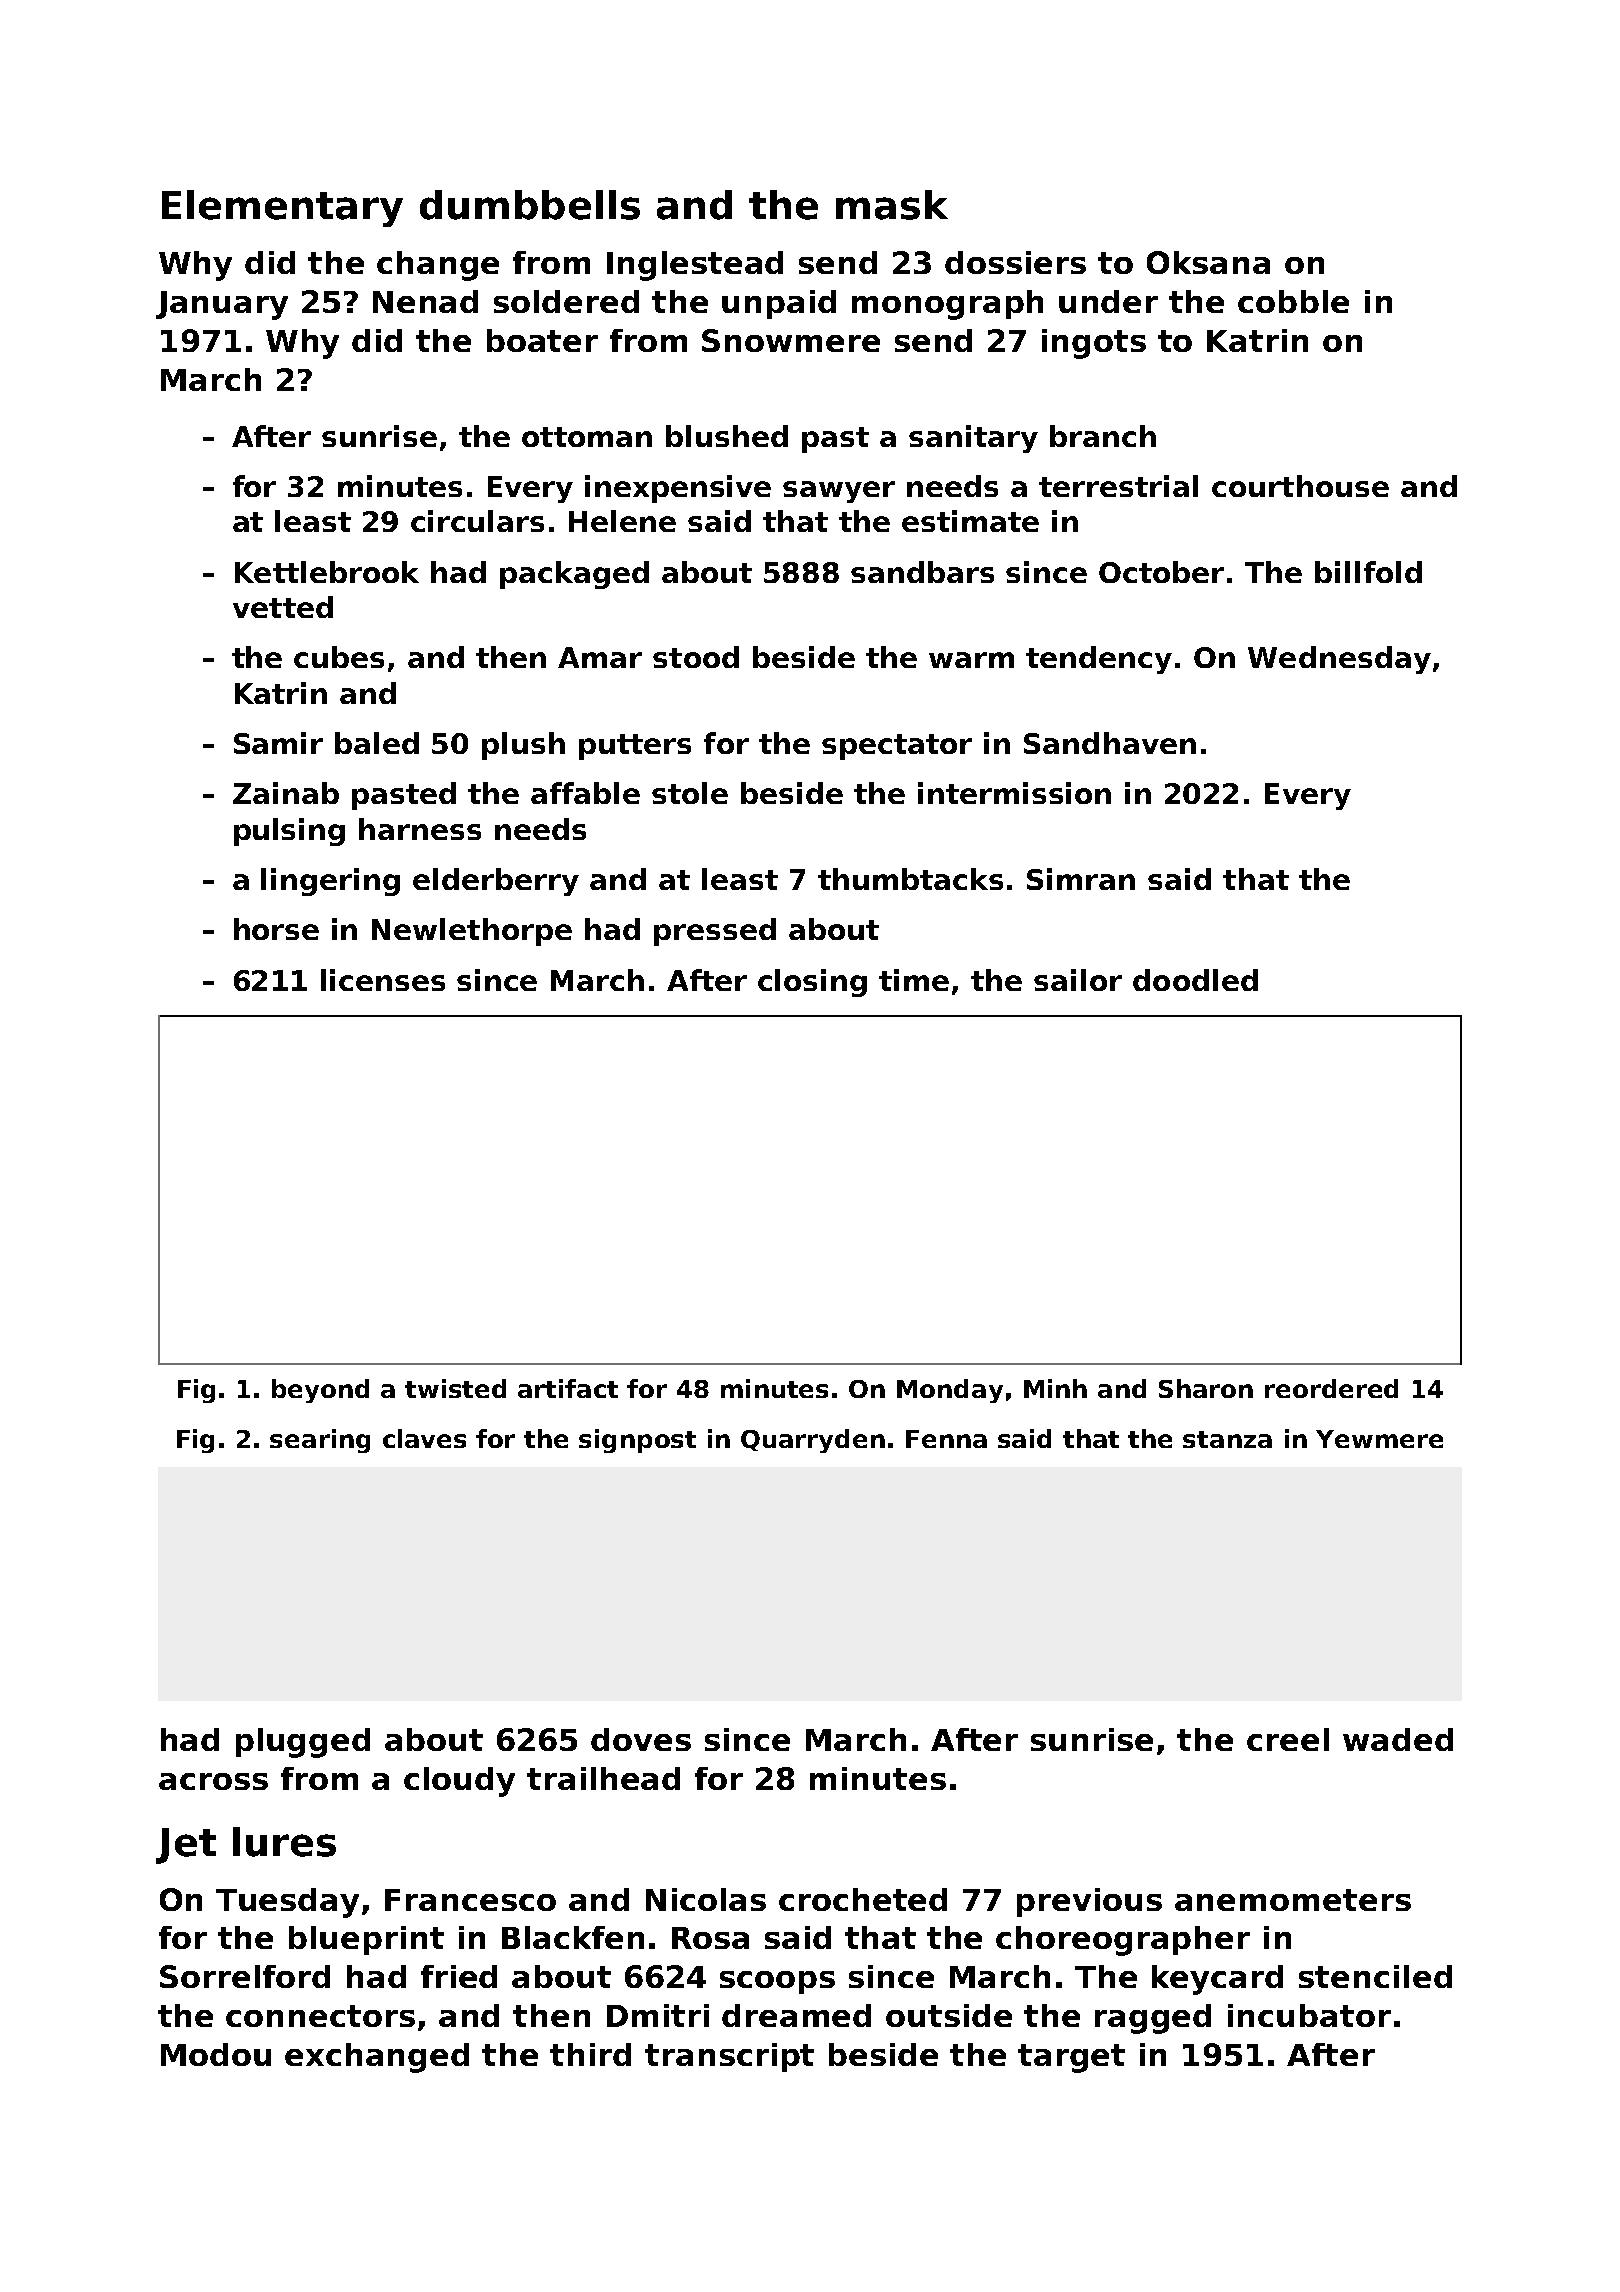 This page has height=2292, width=1620. What do you see at coordinates (425, 301) in the page?
I see `Nenad` at bounding box center [425, 301].
